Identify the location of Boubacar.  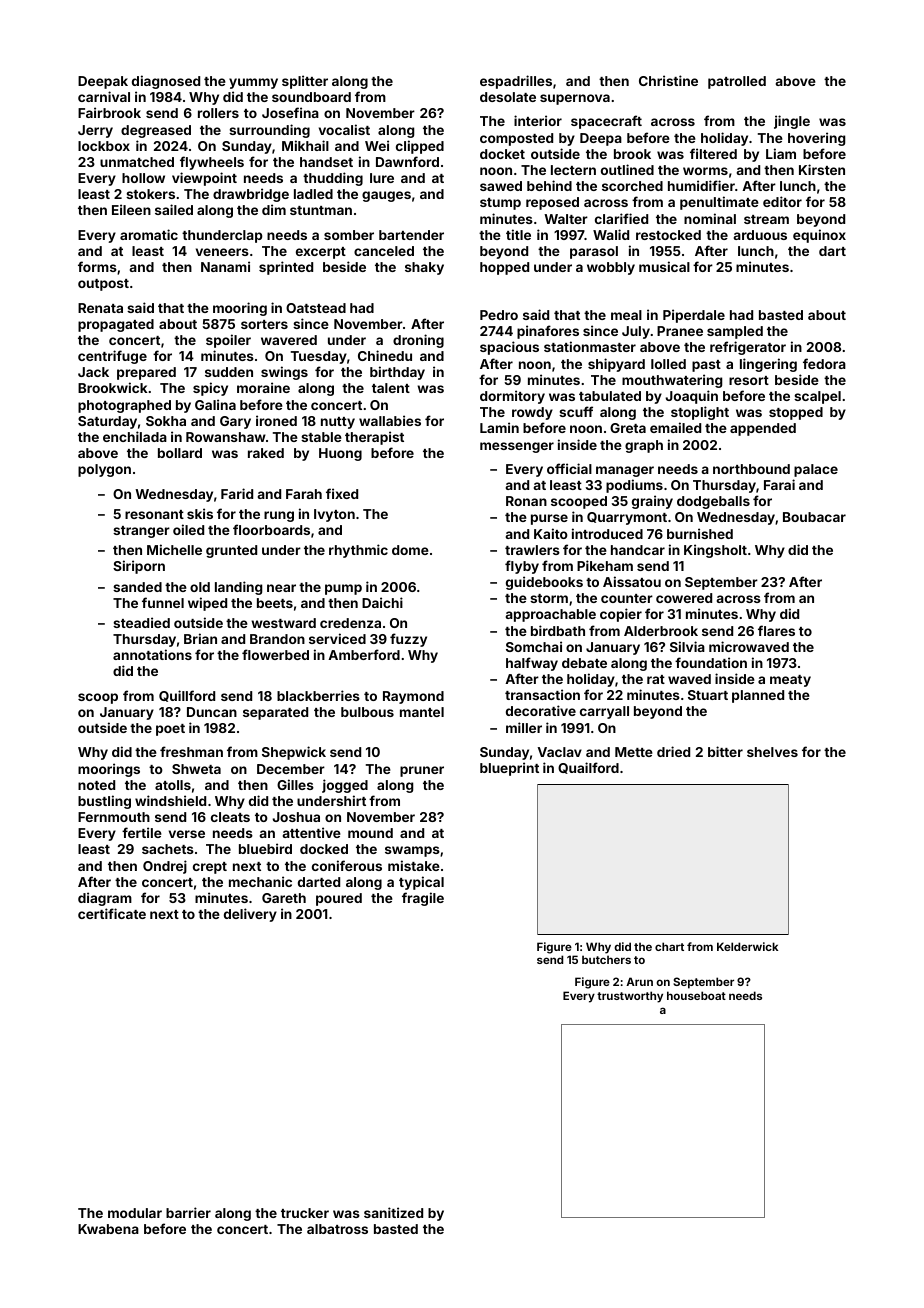
(814, 517).
